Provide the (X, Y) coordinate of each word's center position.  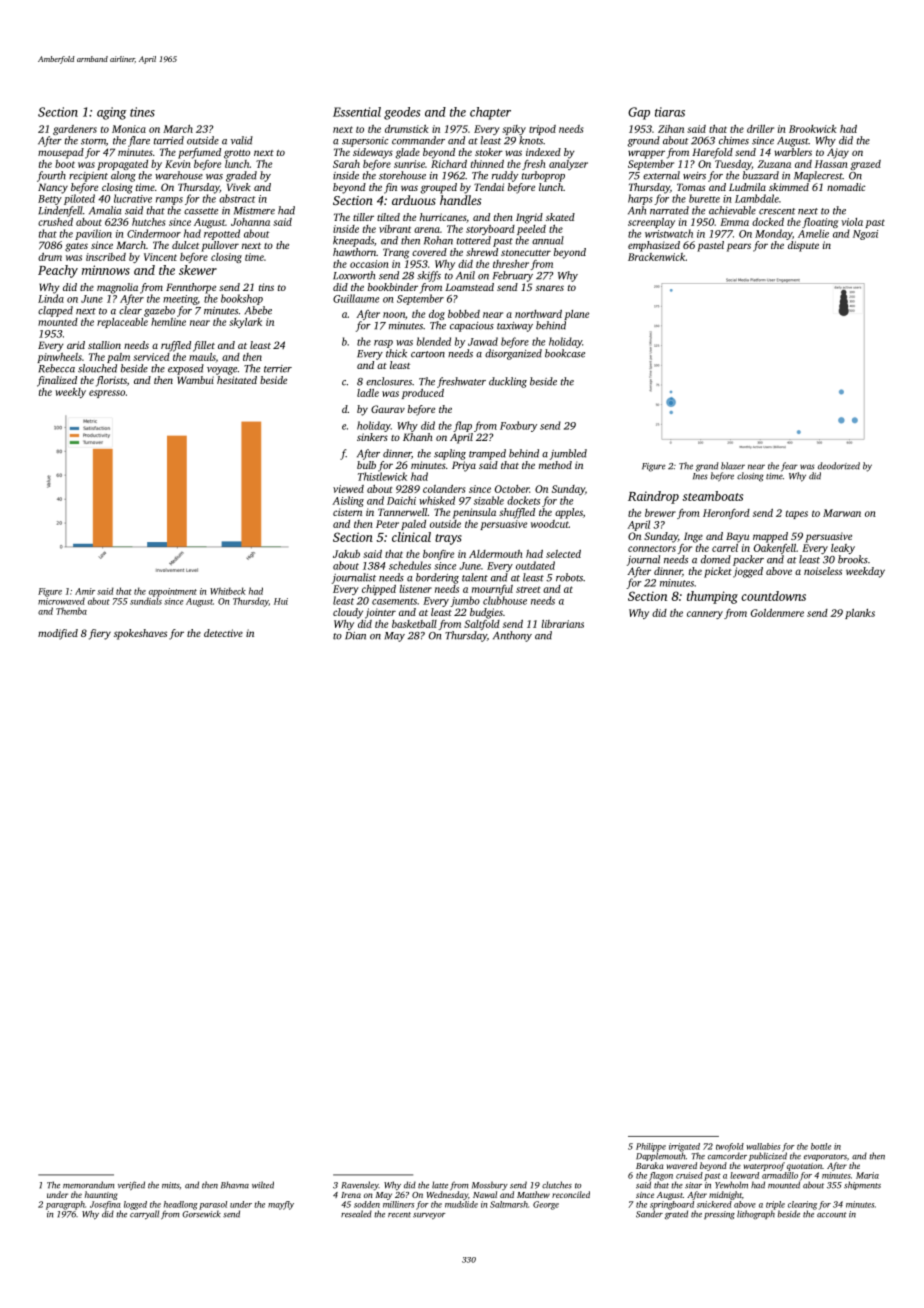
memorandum (88, 1185)
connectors (652, 548)
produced (423, 394)
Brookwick (813, 129)
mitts (171, 1185)
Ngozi (865, 235)
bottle (821, 1146)
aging (112, 113)
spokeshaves (140, 634)
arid (76, 345)
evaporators (825, 1157)
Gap (639, 113)
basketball (414, 624)
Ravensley (360, 1186)
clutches (557, 1185)
